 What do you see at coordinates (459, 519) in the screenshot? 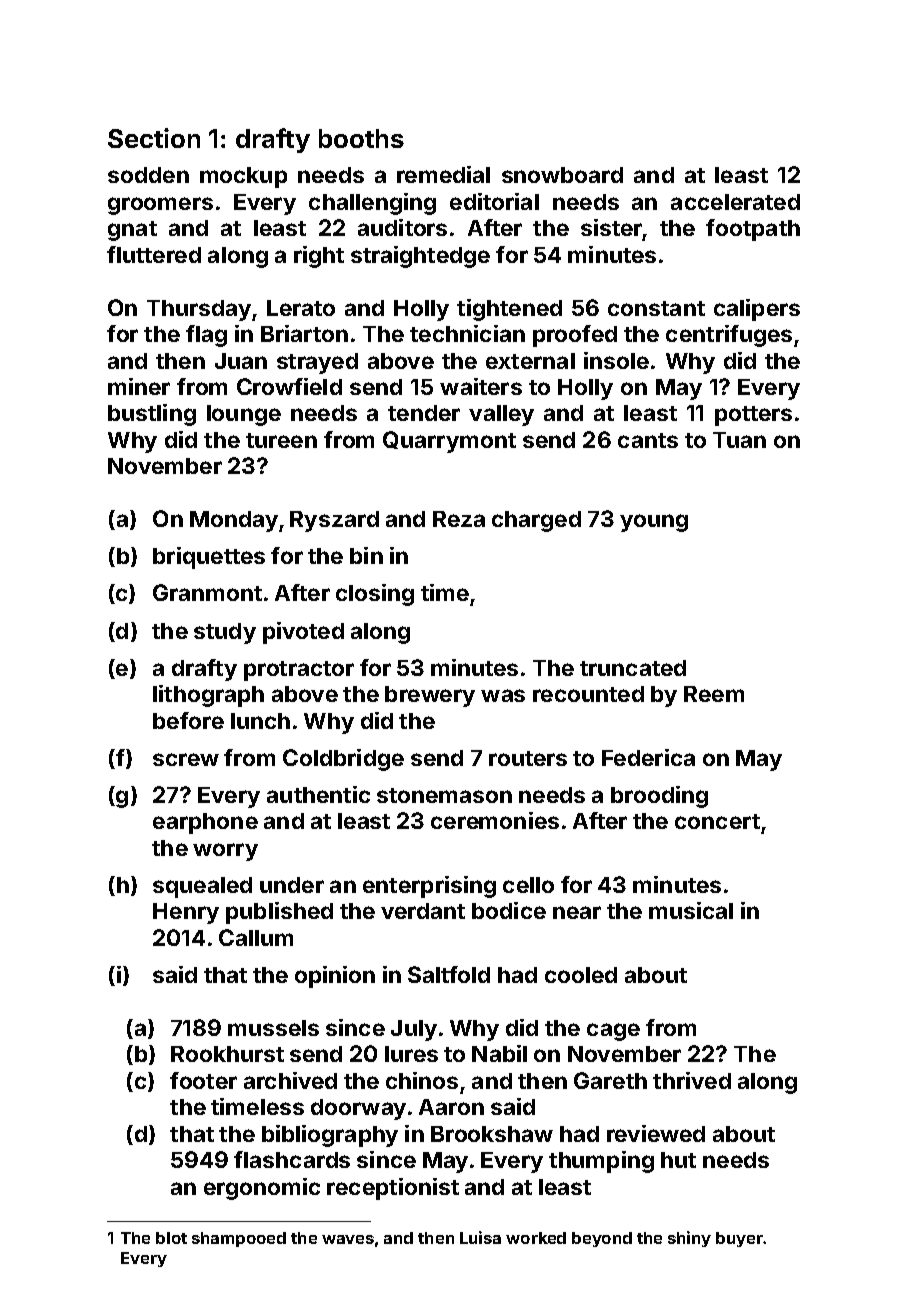
I see `Reza` at bounding box center [459, 519].
